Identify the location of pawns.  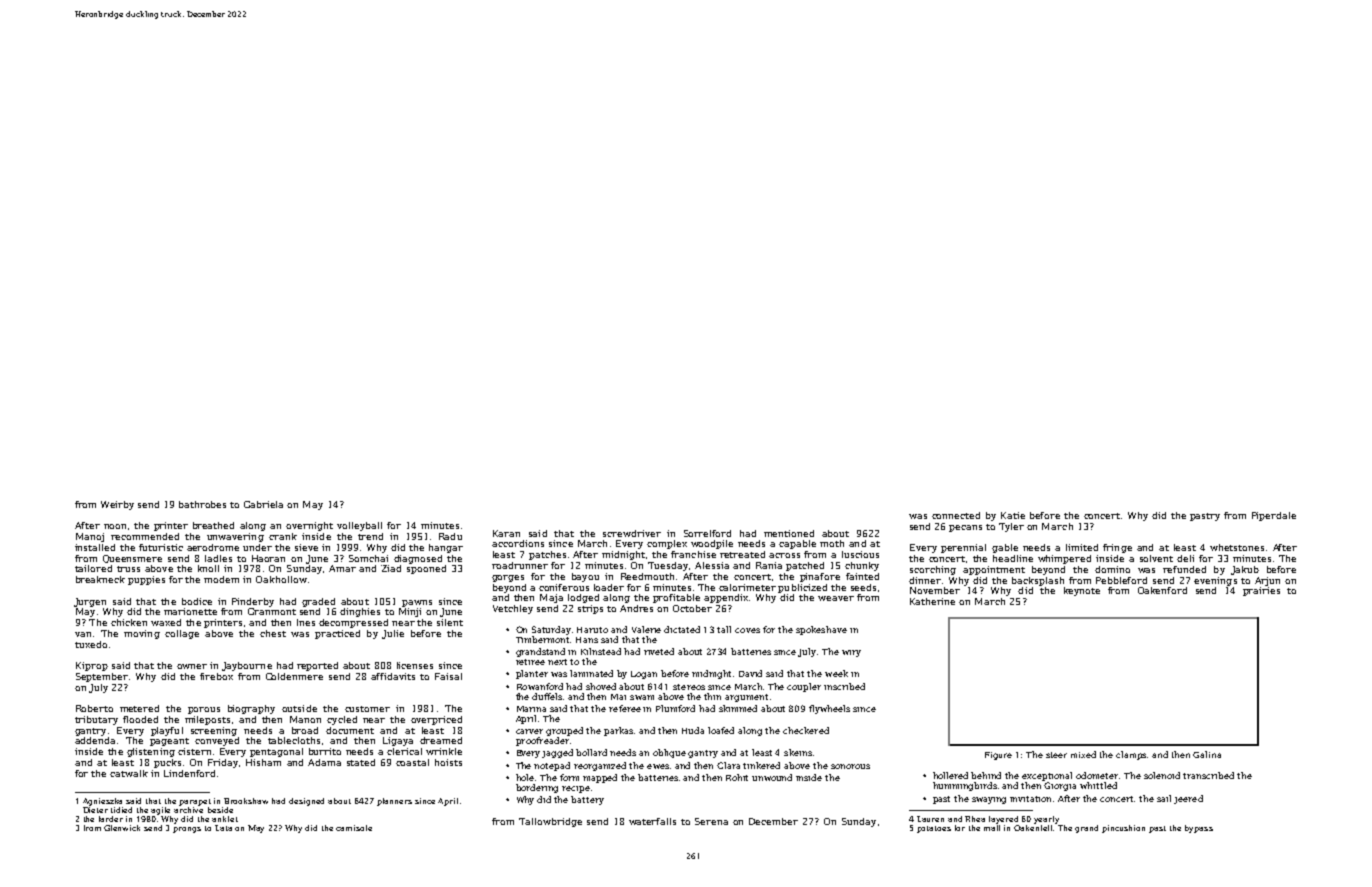
(417, 603).
